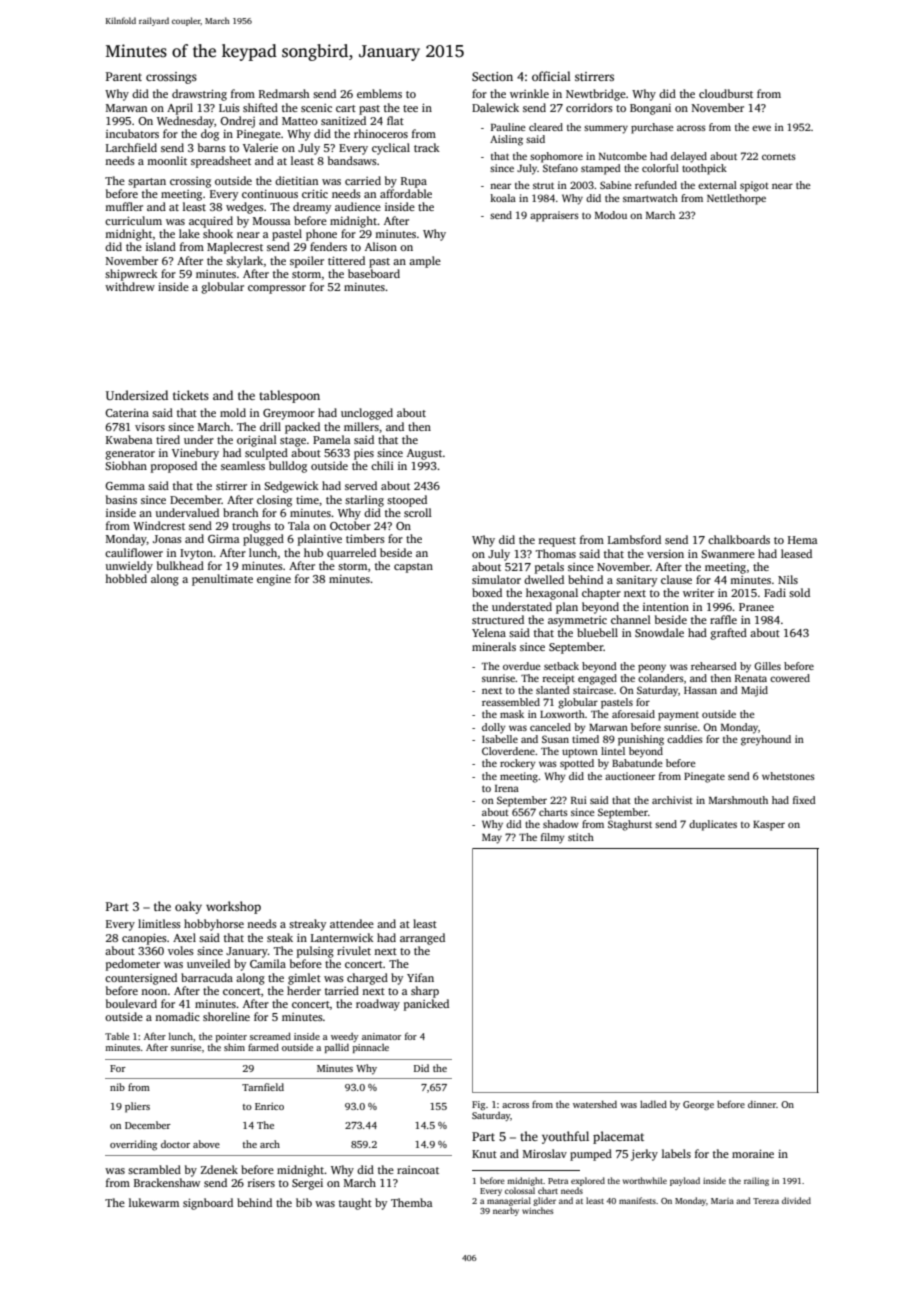 This image has width=924, height=1308. Describe the element at coordinates (364, 501) in the image. I see `starling` at that location.
